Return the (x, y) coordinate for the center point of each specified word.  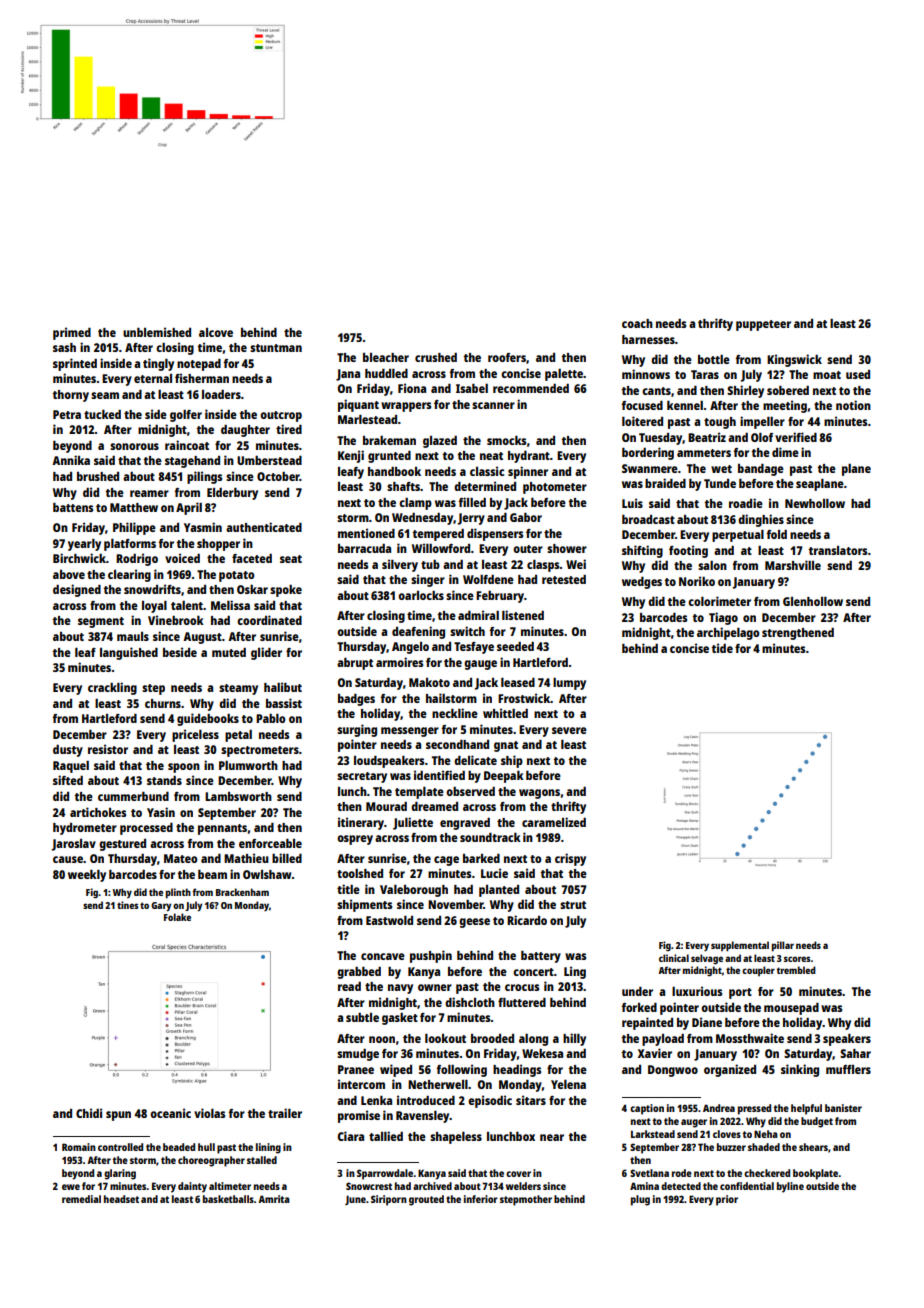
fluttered (522, 1002)
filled (472, 502)
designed (77, 590)
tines (128, 905)
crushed (436, 357)
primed (72, 333)
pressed (754, 1109)
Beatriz (707, 437)
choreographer (211, 1161)
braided (665, 483)
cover (518, 1174)
